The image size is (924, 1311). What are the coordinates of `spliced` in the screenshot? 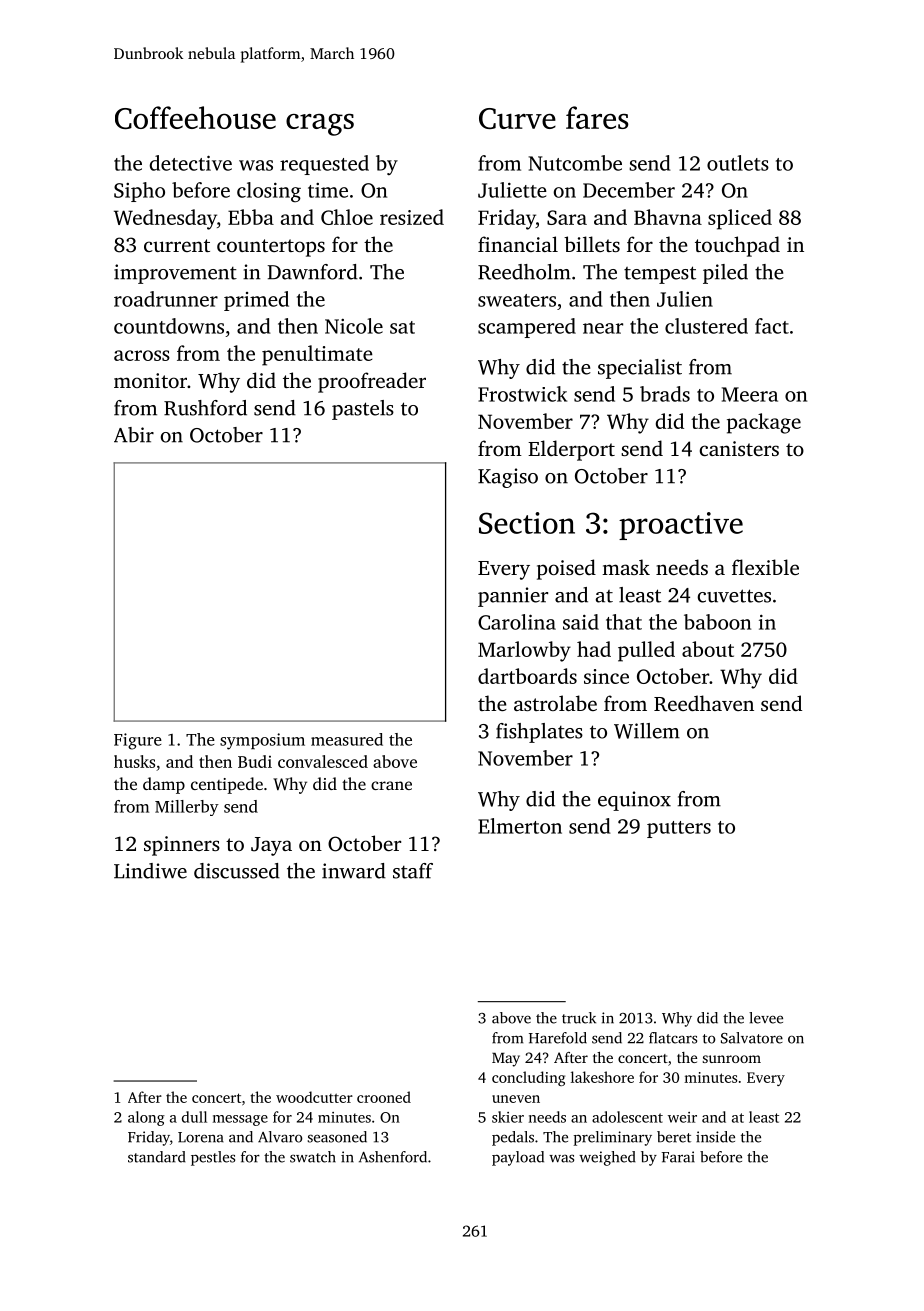 It's located at (740, 219).
